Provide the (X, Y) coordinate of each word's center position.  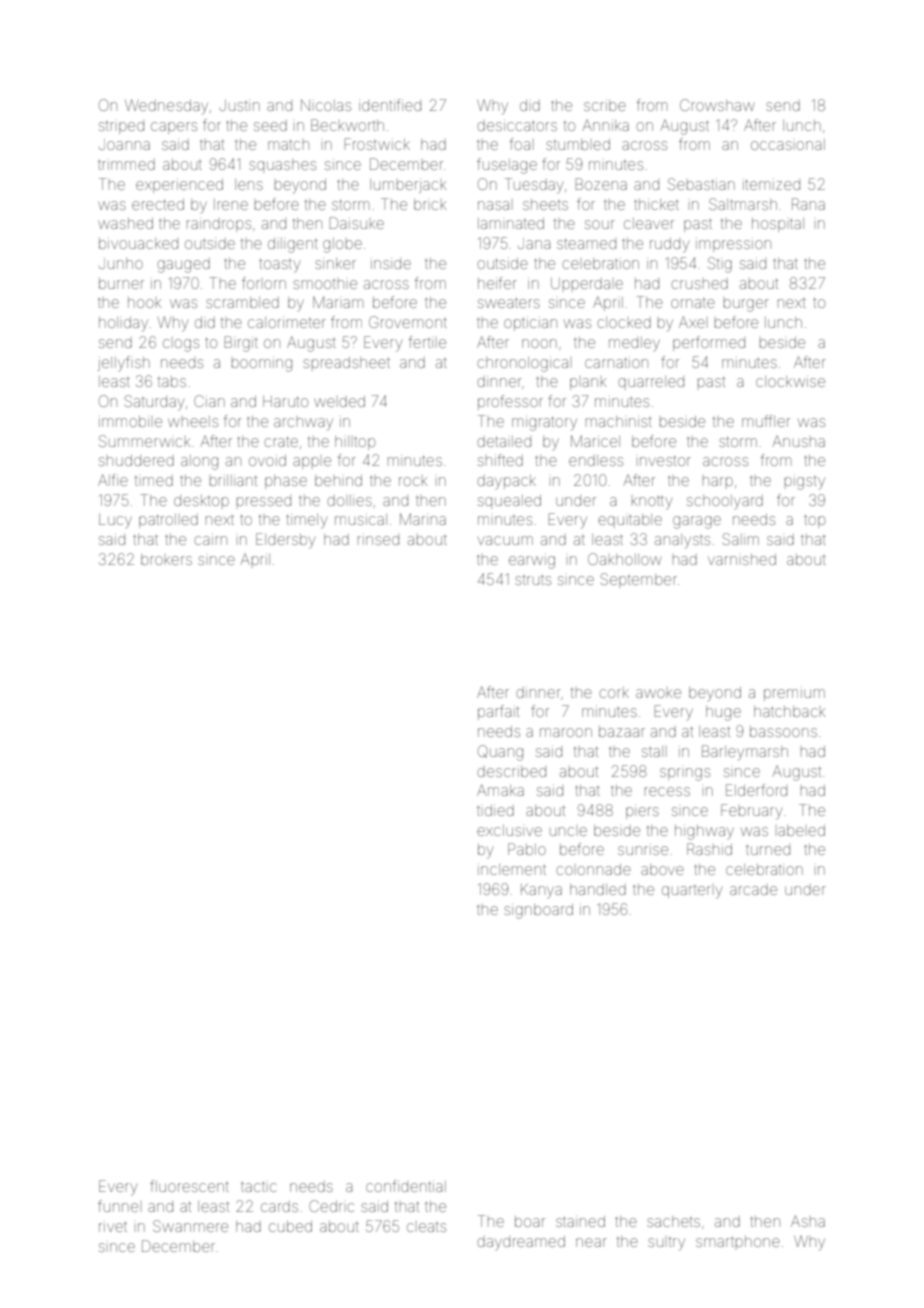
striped (121, 127)
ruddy (669, 245)
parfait (498, 712)
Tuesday (534, 186)
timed (154, 480)
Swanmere (190, 1226)
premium (794, 695)
